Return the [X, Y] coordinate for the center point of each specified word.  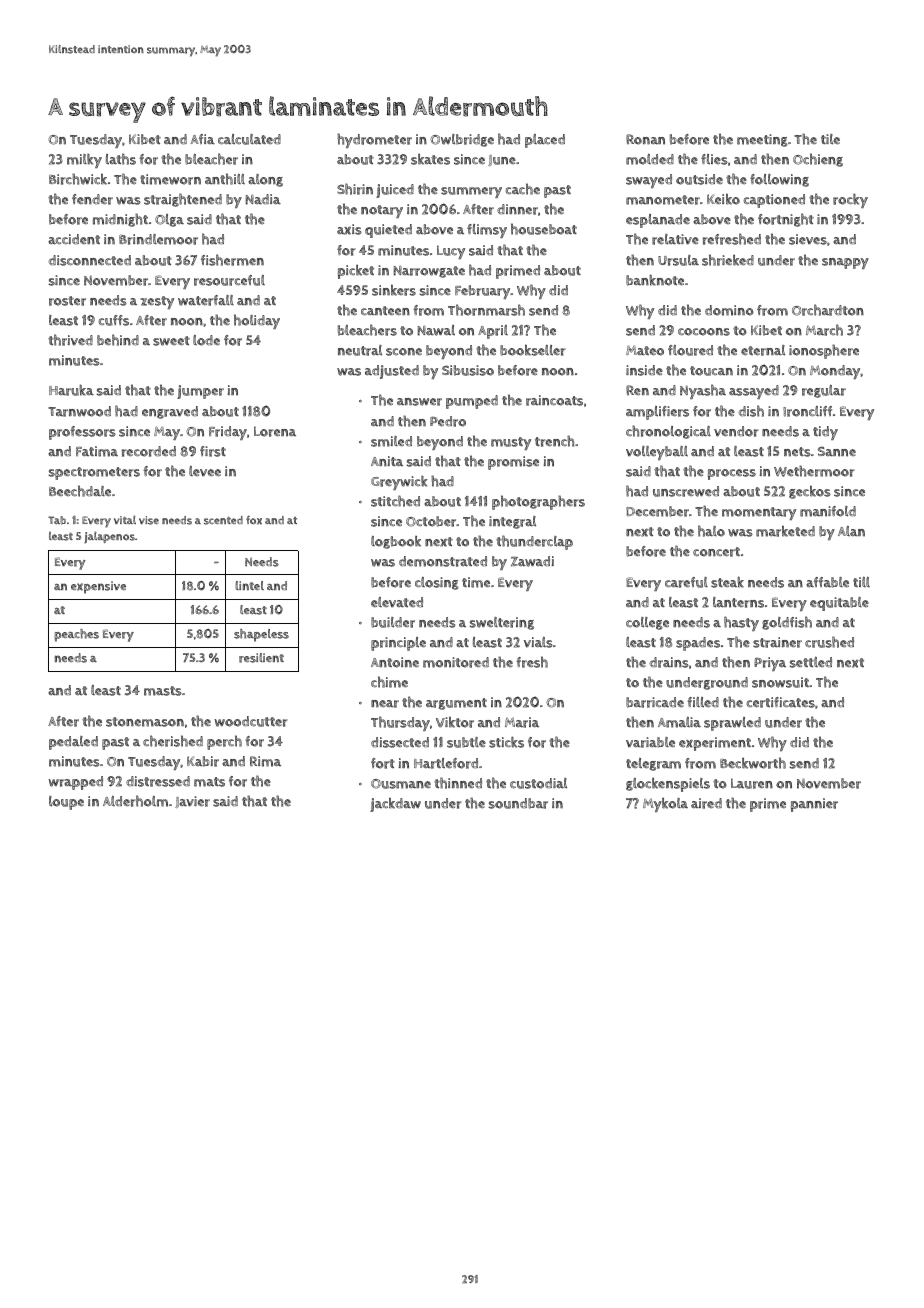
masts [163, 691]
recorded [149, 451]
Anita [387, 461]
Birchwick [78, 179]
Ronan [645, 139]
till [861, 582]
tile [830, 139]
